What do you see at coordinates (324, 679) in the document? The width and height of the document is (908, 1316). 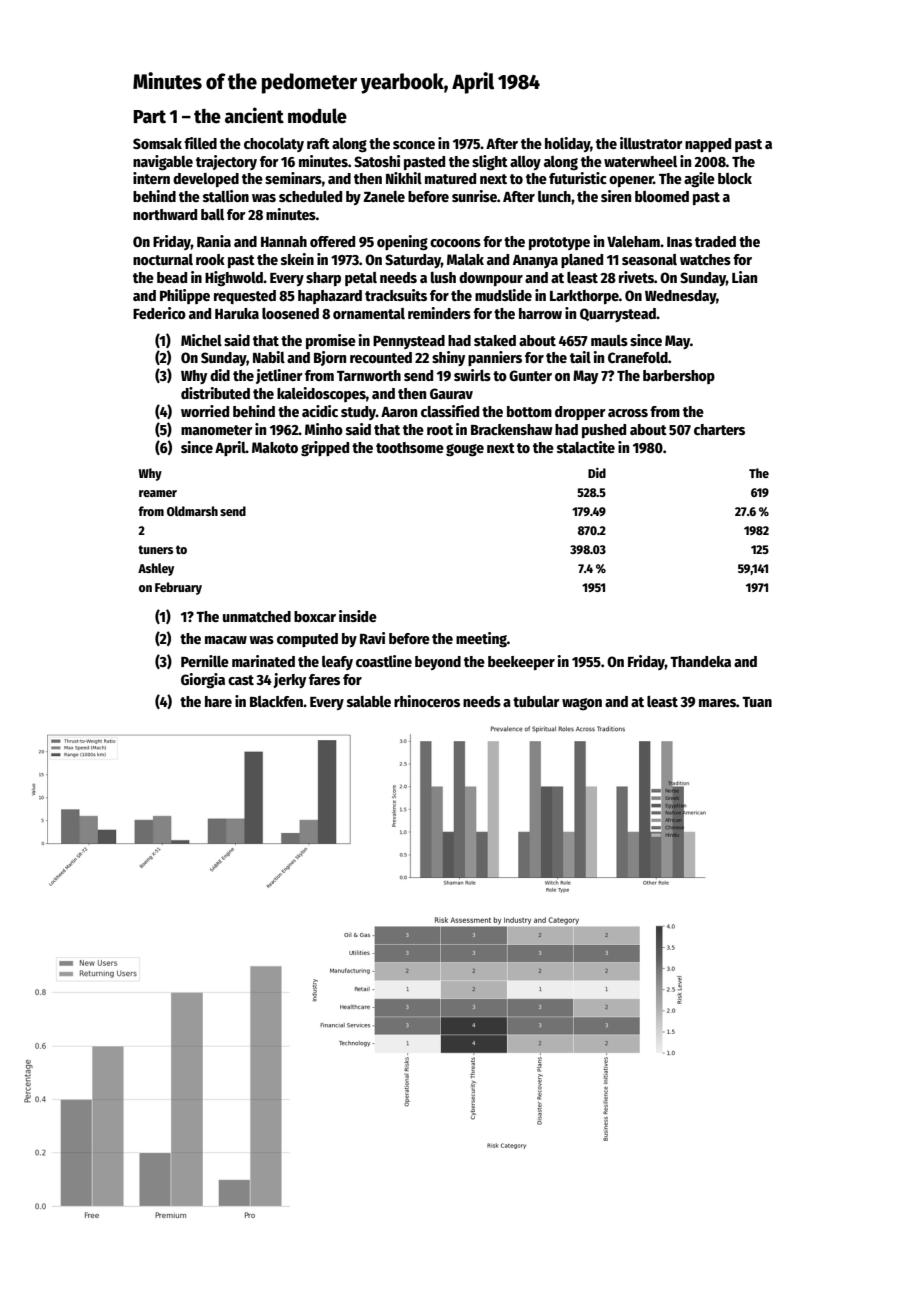 I see `fares` at bounding box center [324, 679].
